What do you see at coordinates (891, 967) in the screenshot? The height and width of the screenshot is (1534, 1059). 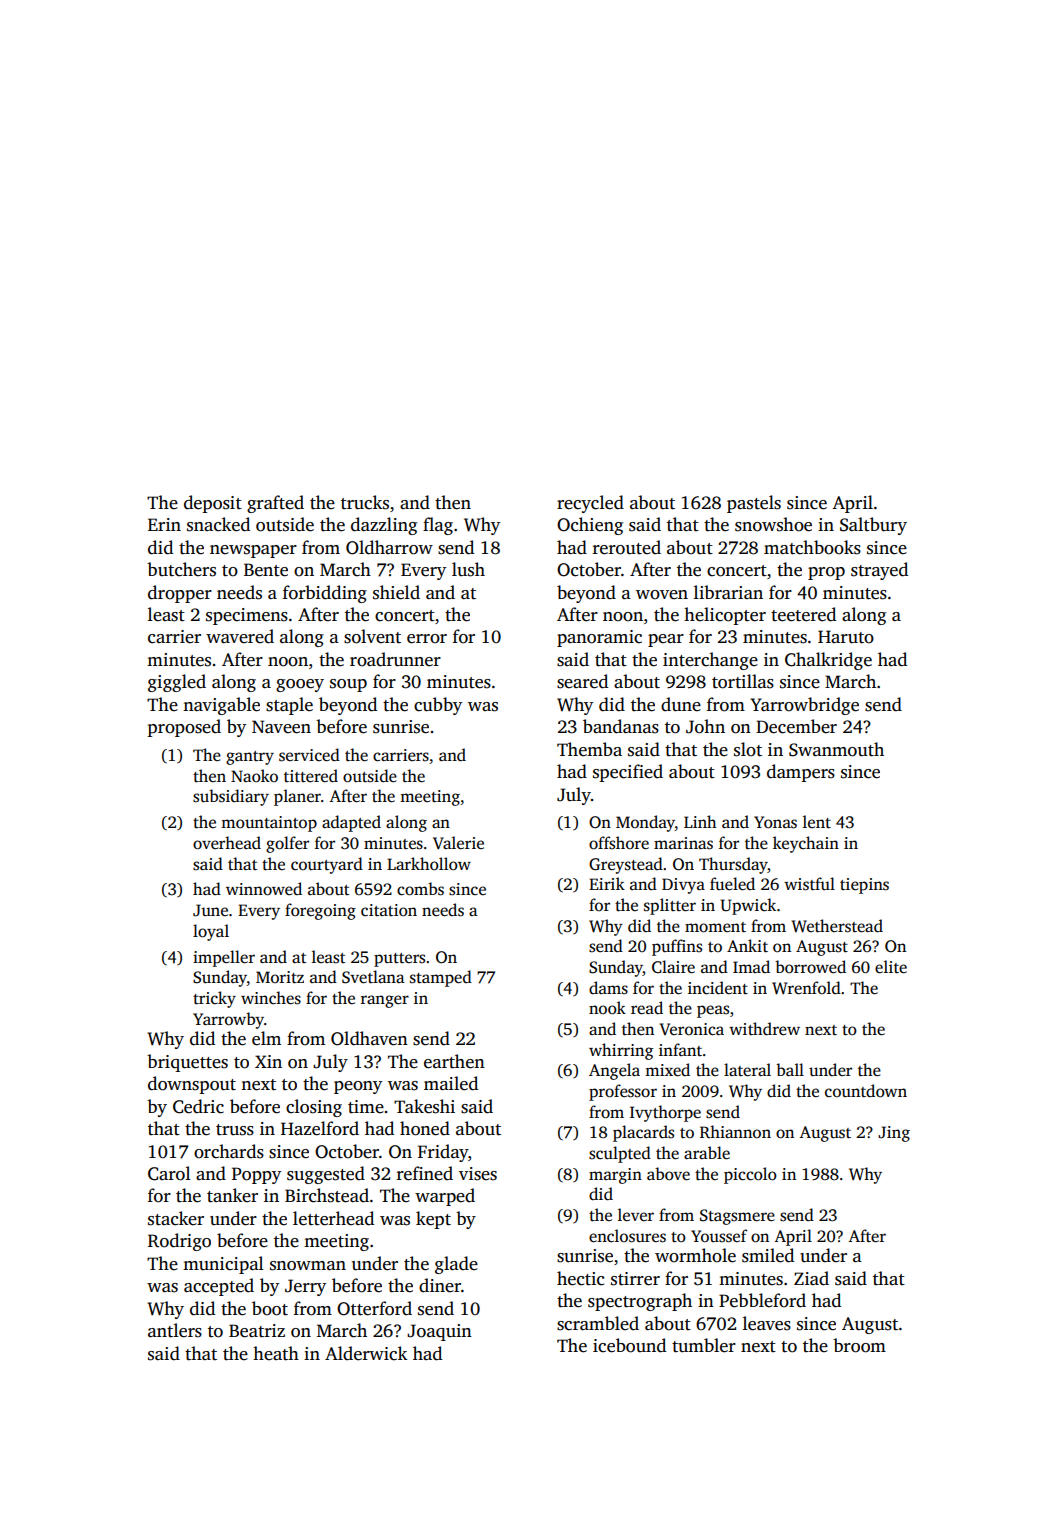 I see `elite` at bounding box center [891, 967].
